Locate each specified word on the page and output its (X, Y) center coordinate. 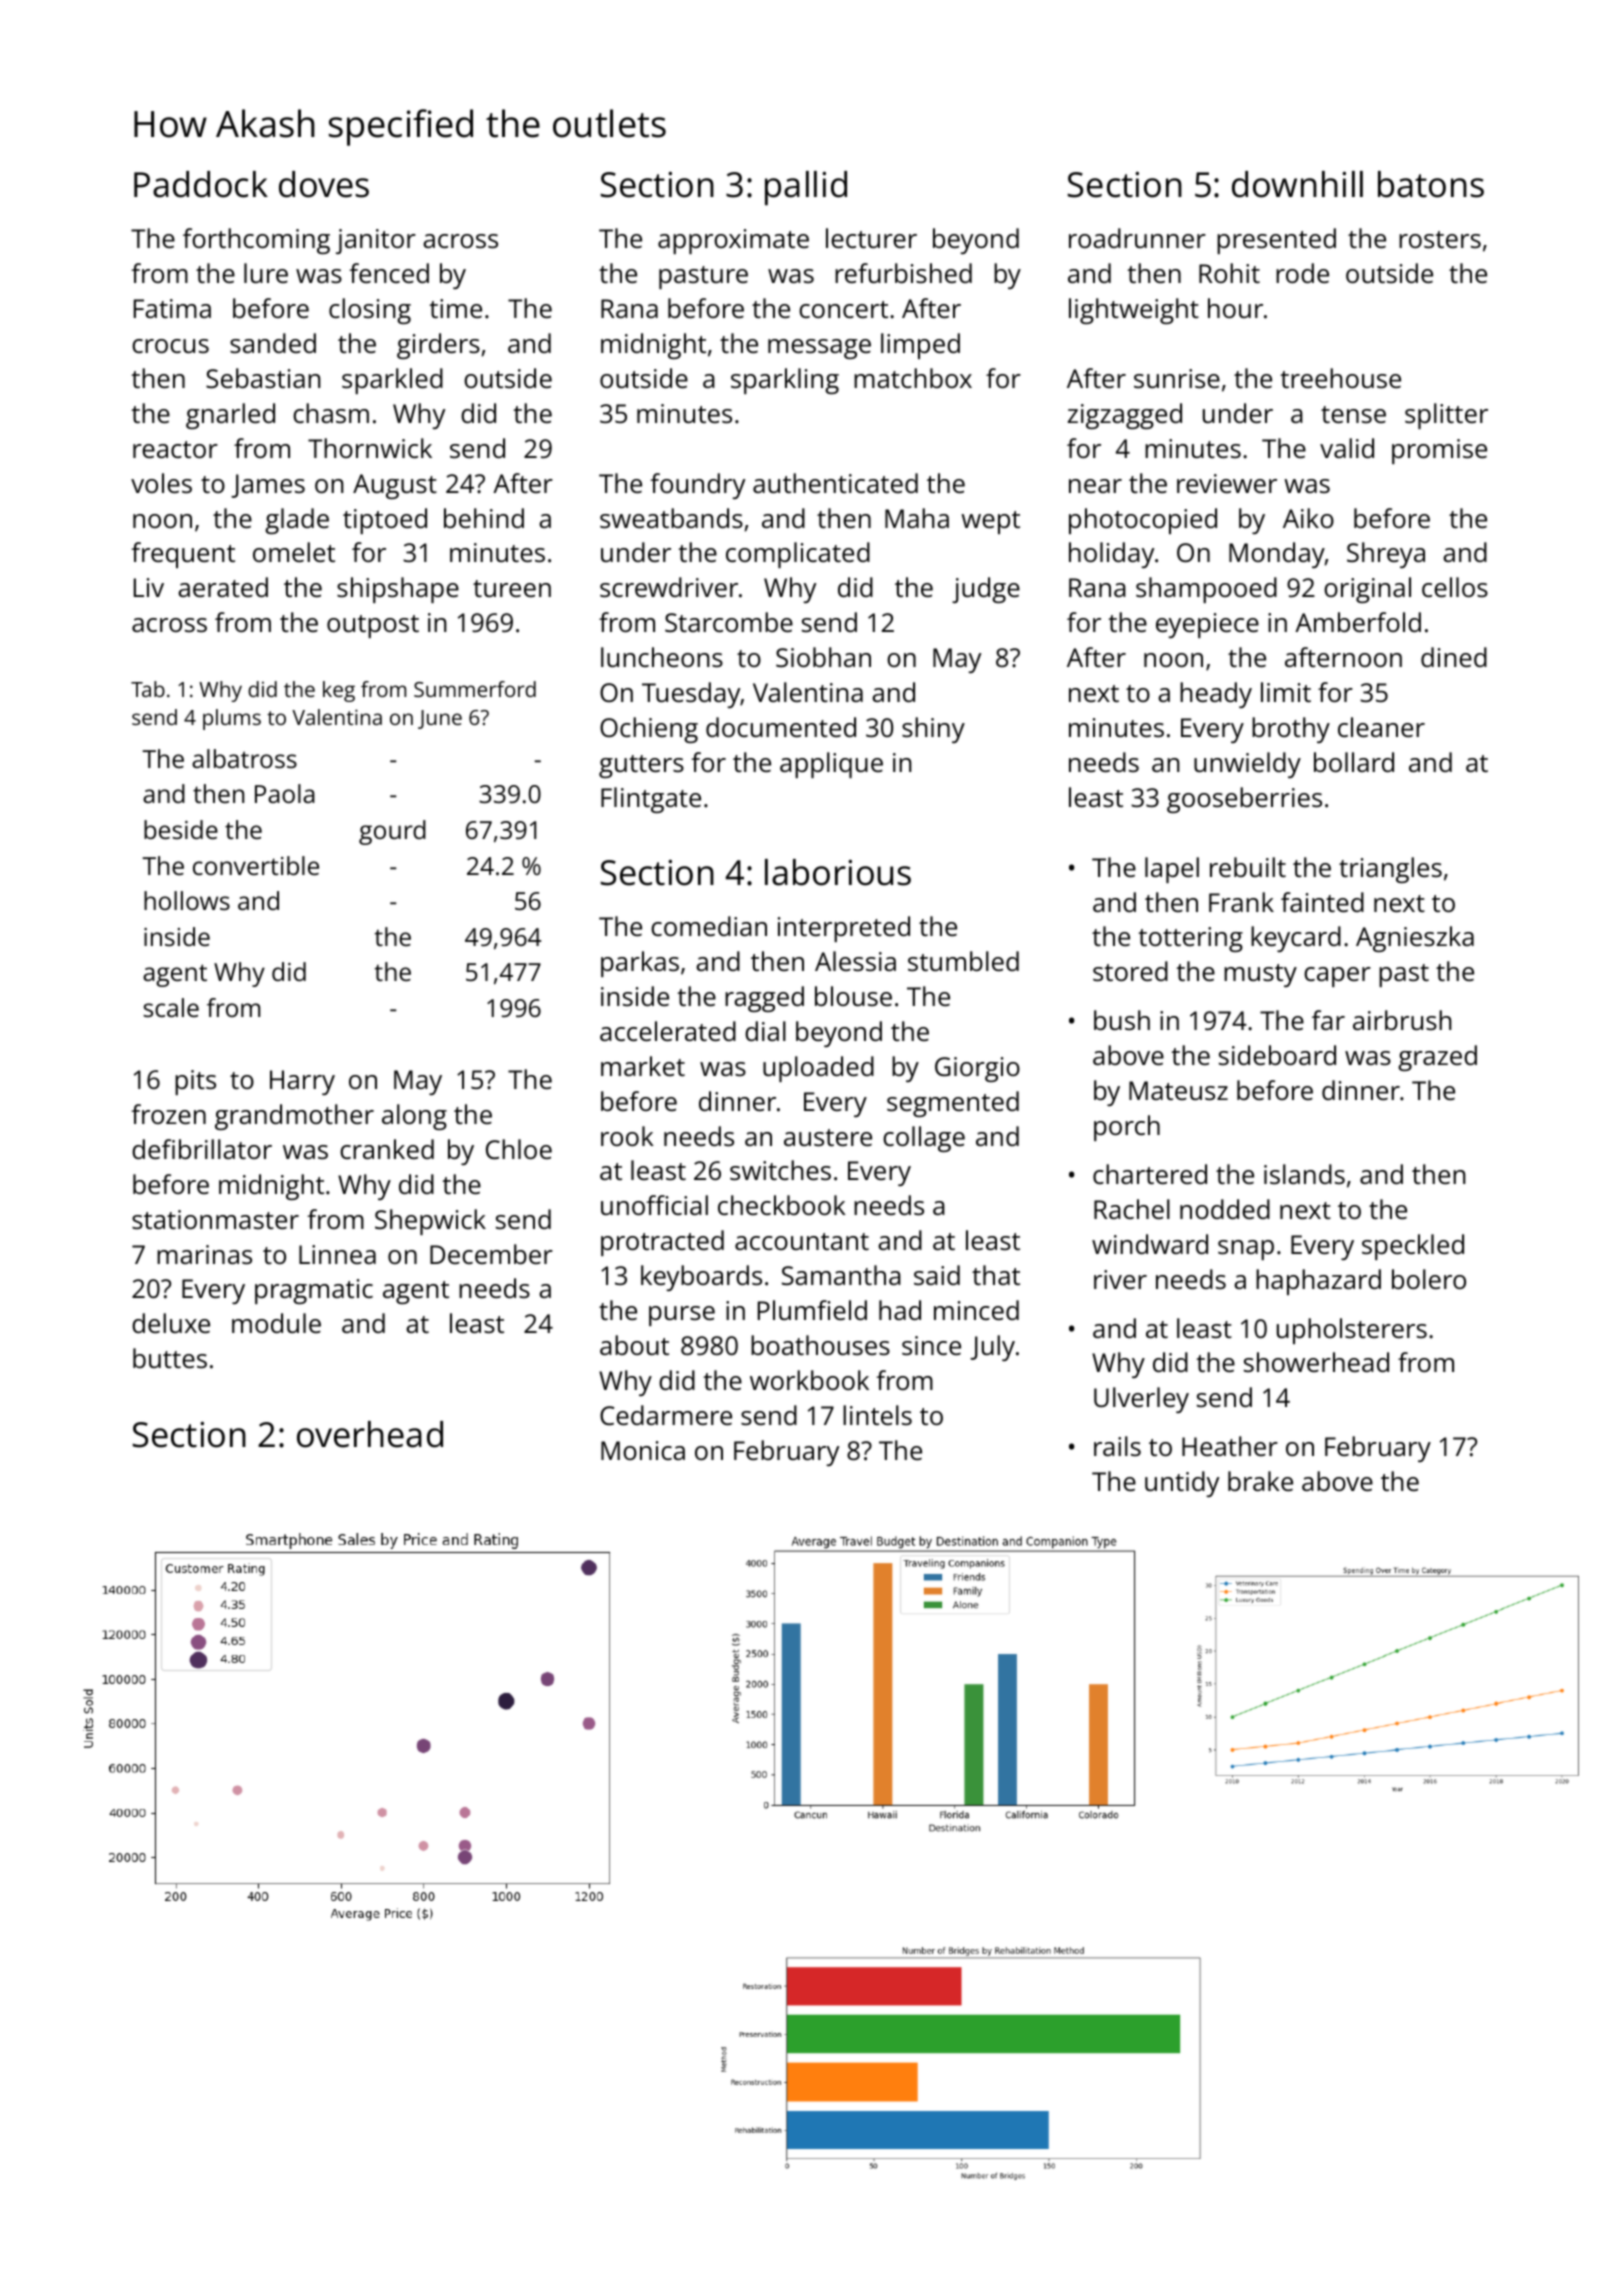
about (634, 1345)
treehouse (1340, 378)
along (414, 1117)
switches (780, 1170)
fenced (389, 273)
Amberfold (1358, 622)
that (996, 1275)
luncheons (662, 657)
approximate (733, 241)
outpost (373, 626)
